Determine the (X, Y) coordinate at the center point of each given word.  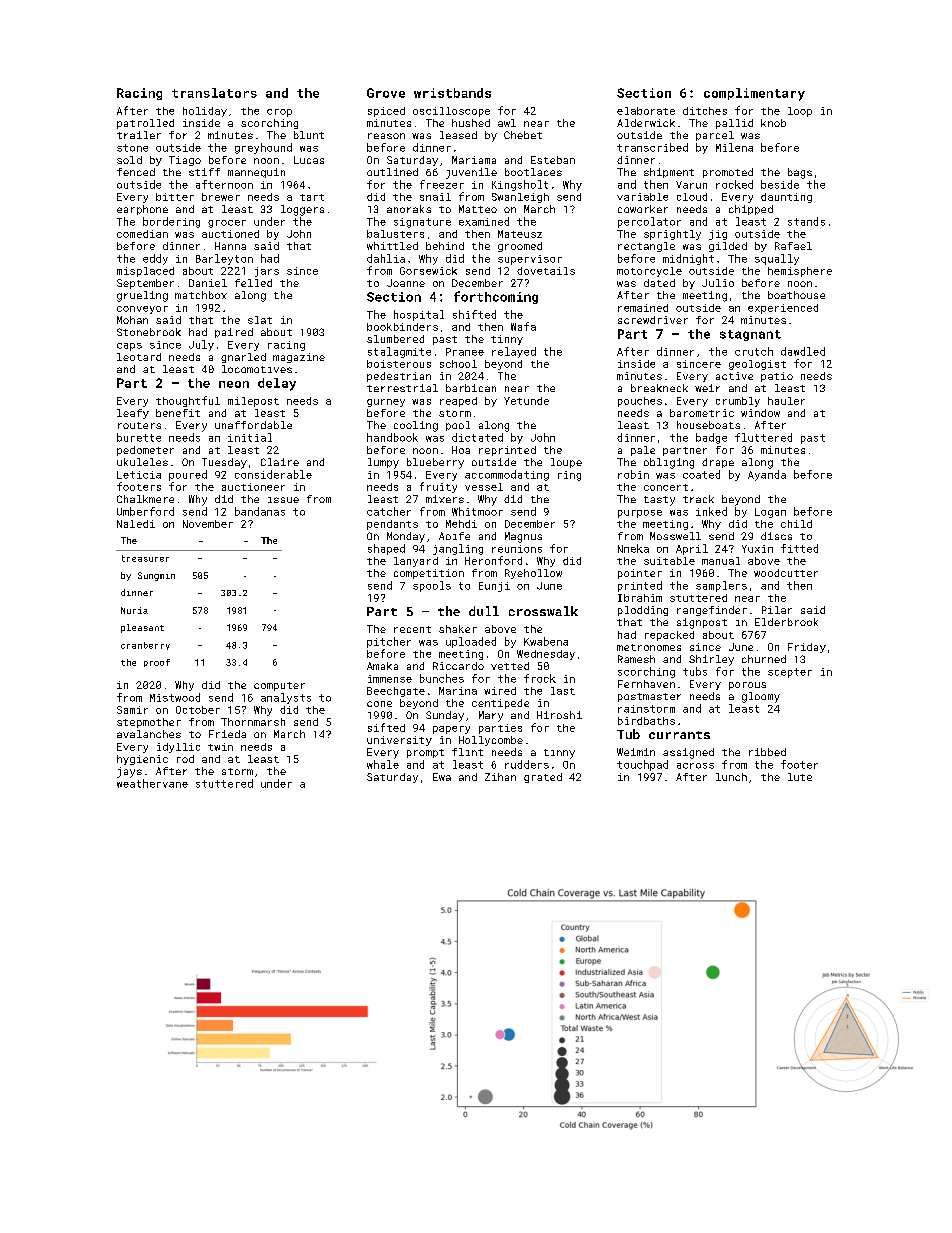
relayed (514, 352)
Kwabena (546, 641)
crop (279, 113)
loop (800, 112)
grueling (142, 296)
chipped (751, 210)
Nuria (134, 610)
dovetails (546, 271)
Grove (386, 93)
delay (277, 384)
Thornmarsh (253, 722)
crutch (754, 351)
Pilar (777, 610)
